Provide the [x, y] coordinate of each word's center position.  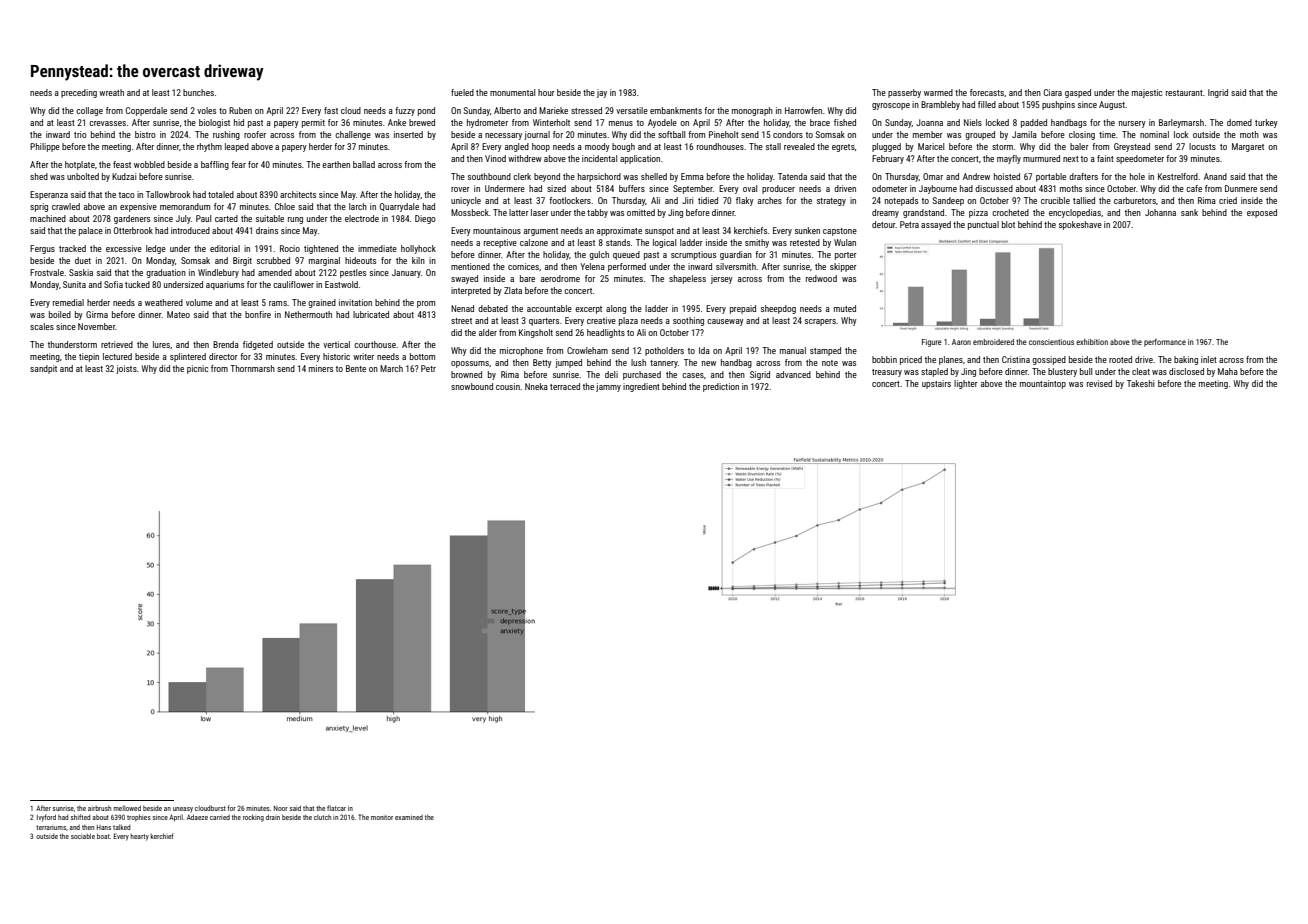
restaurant [1184, 93]
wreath [111, 92]
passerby [904, 93]
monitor [382, 817]
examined [409, 817]
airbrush [99, 808]
